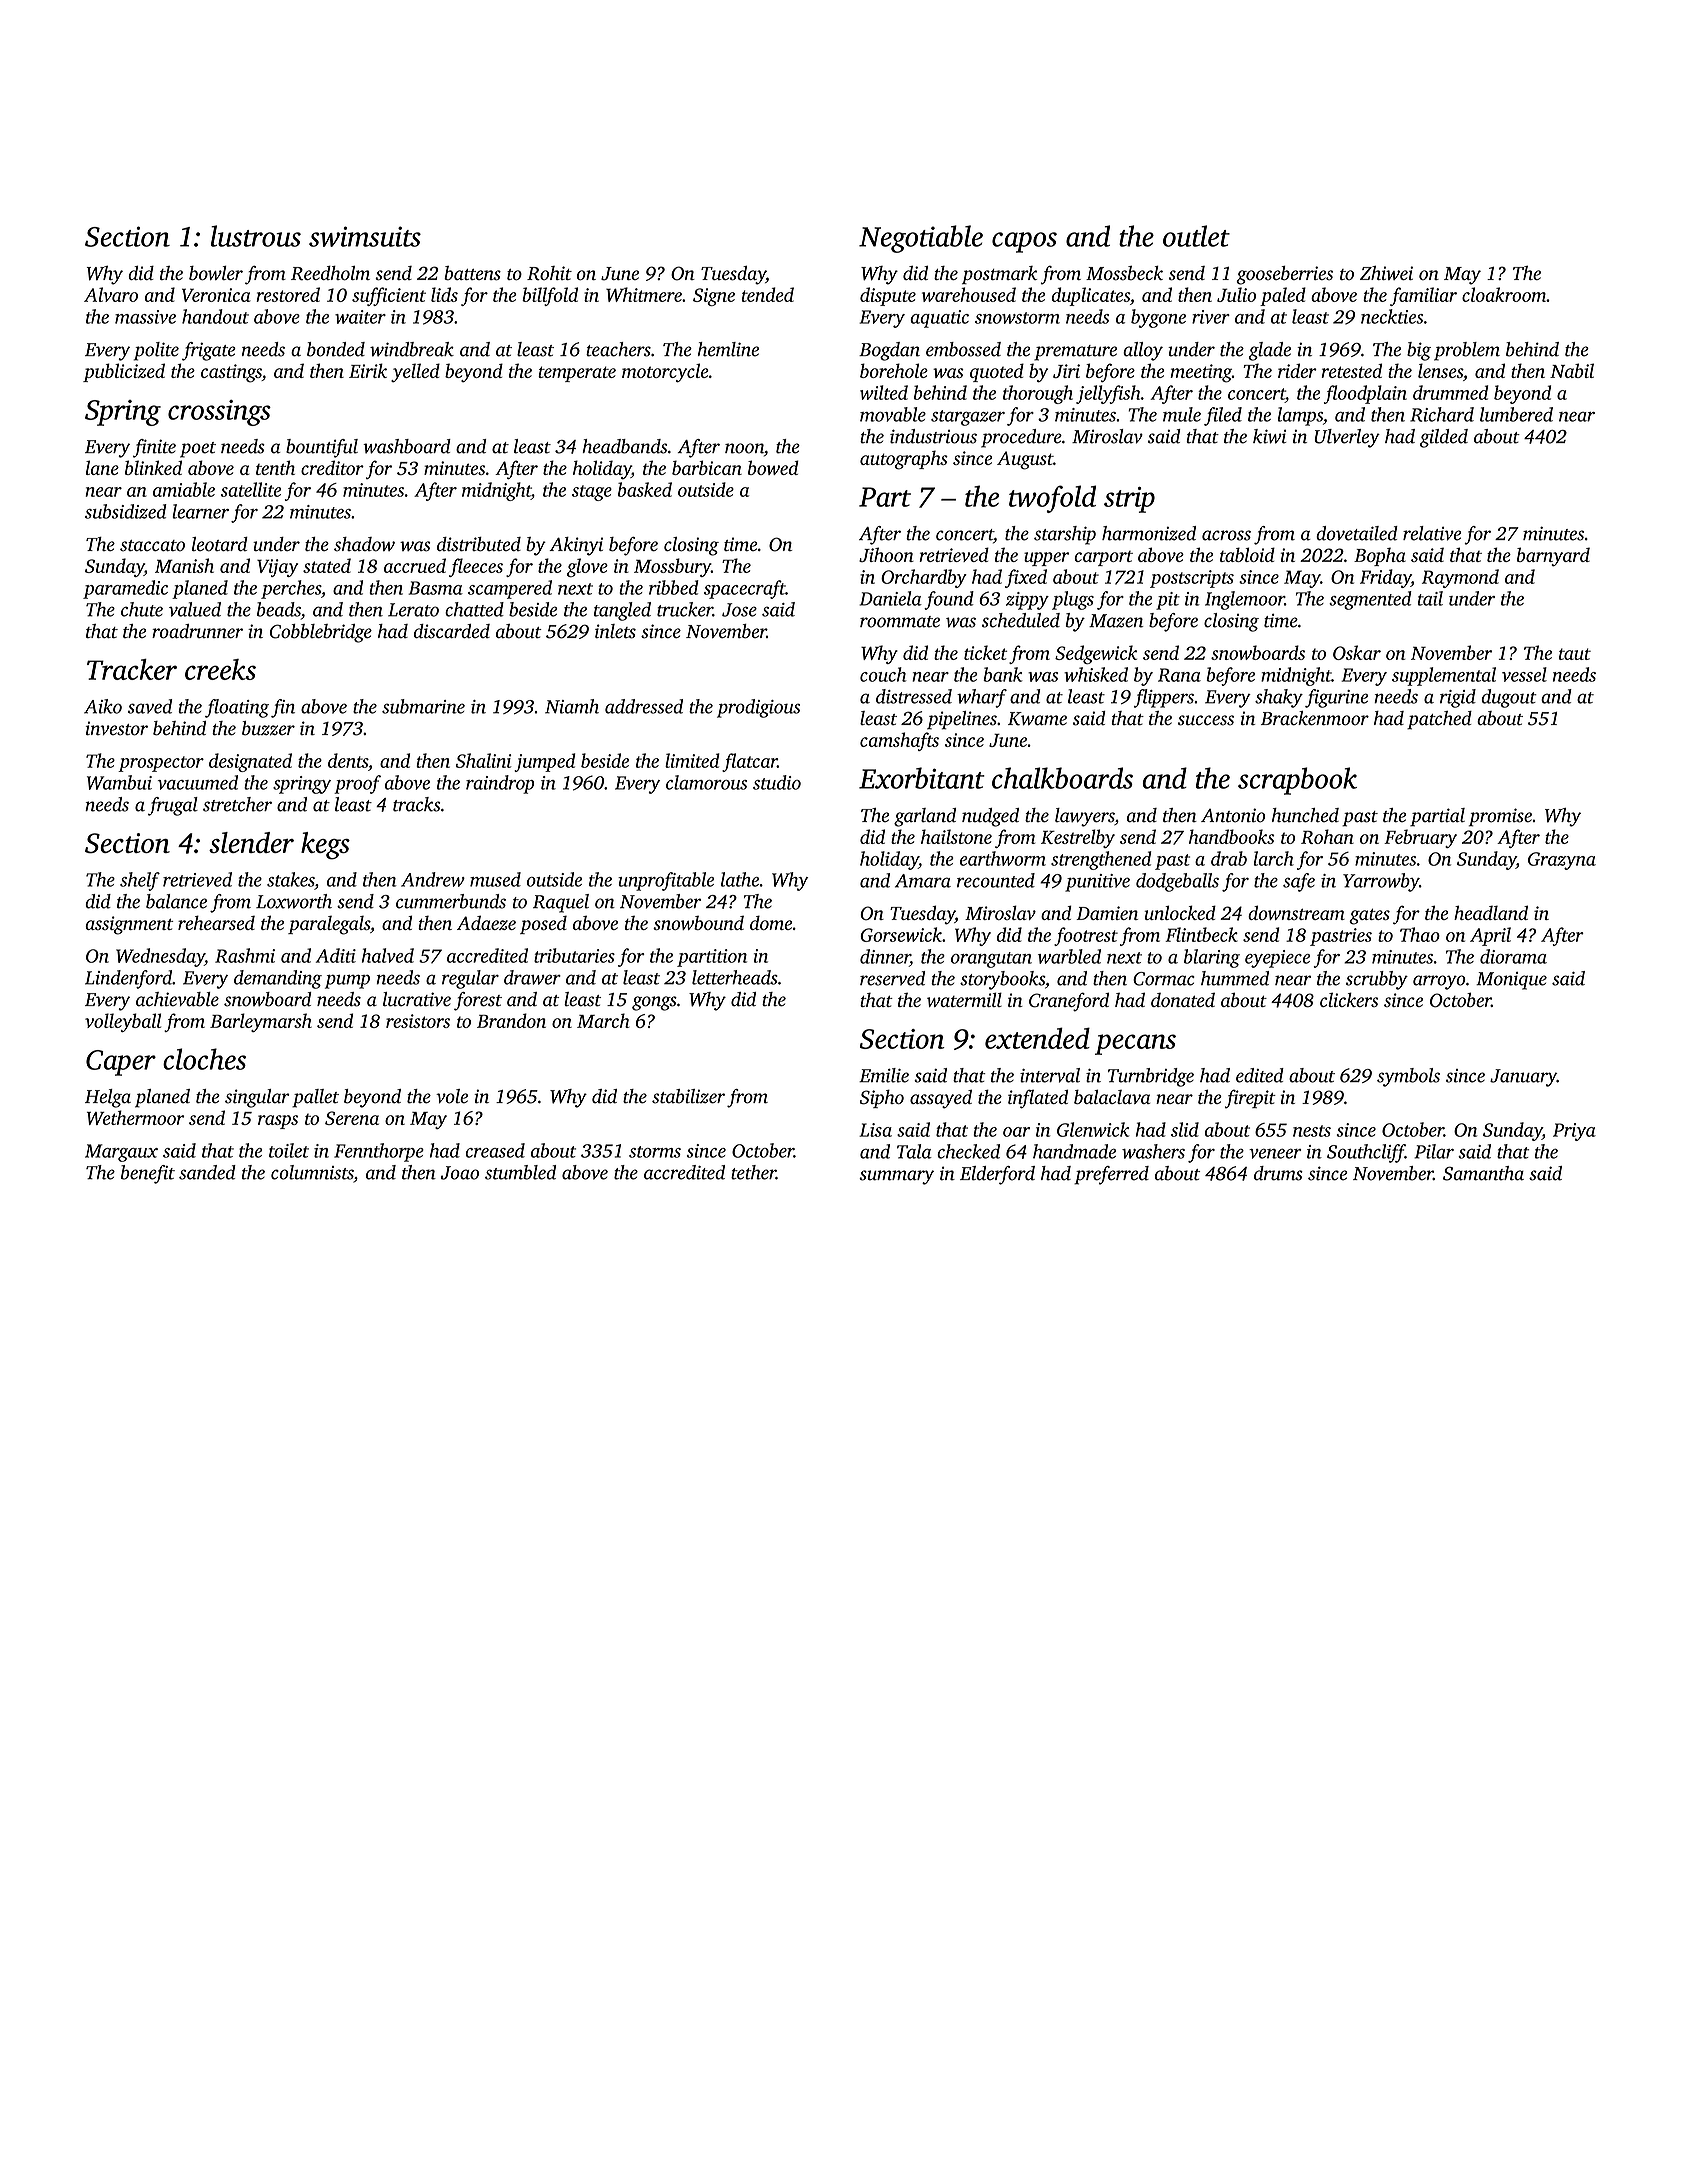 The height and width of the document is (2178, 1683). What do you see at coordinates (1037, 719) in the document?
I see `Kwame` at bounding box center [1037, 719].
